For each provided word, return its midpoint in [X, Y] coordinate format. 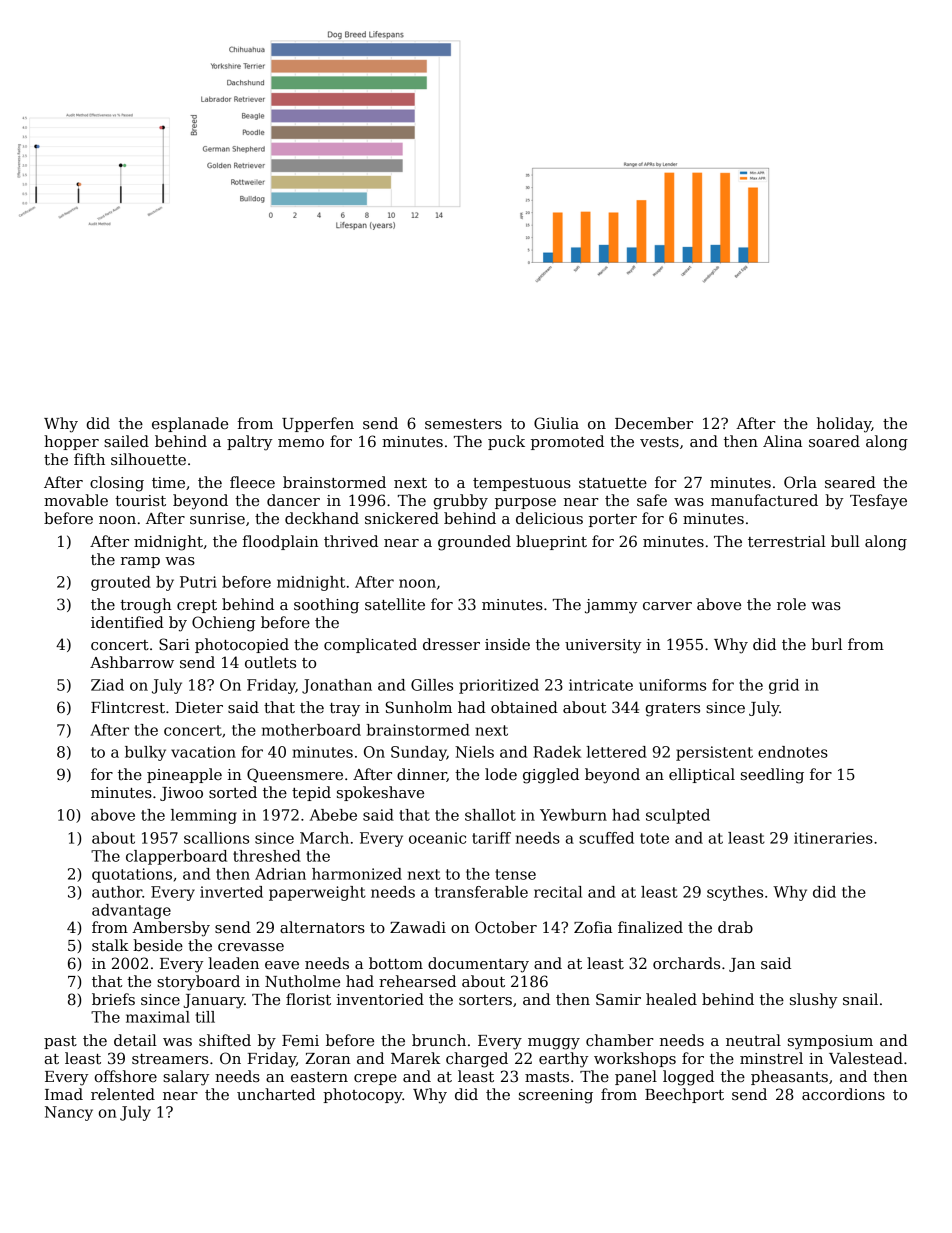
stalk [110, 945]
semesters [463, 424]
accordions [843, 1094]
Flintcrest [128, 707]
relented [123, 1094]
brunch [439, 1040]
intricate [601, 685]
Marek [415, 1058]
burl [826, 644]
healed [671, 999]
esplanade [190, 424]
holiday [844, 425]
